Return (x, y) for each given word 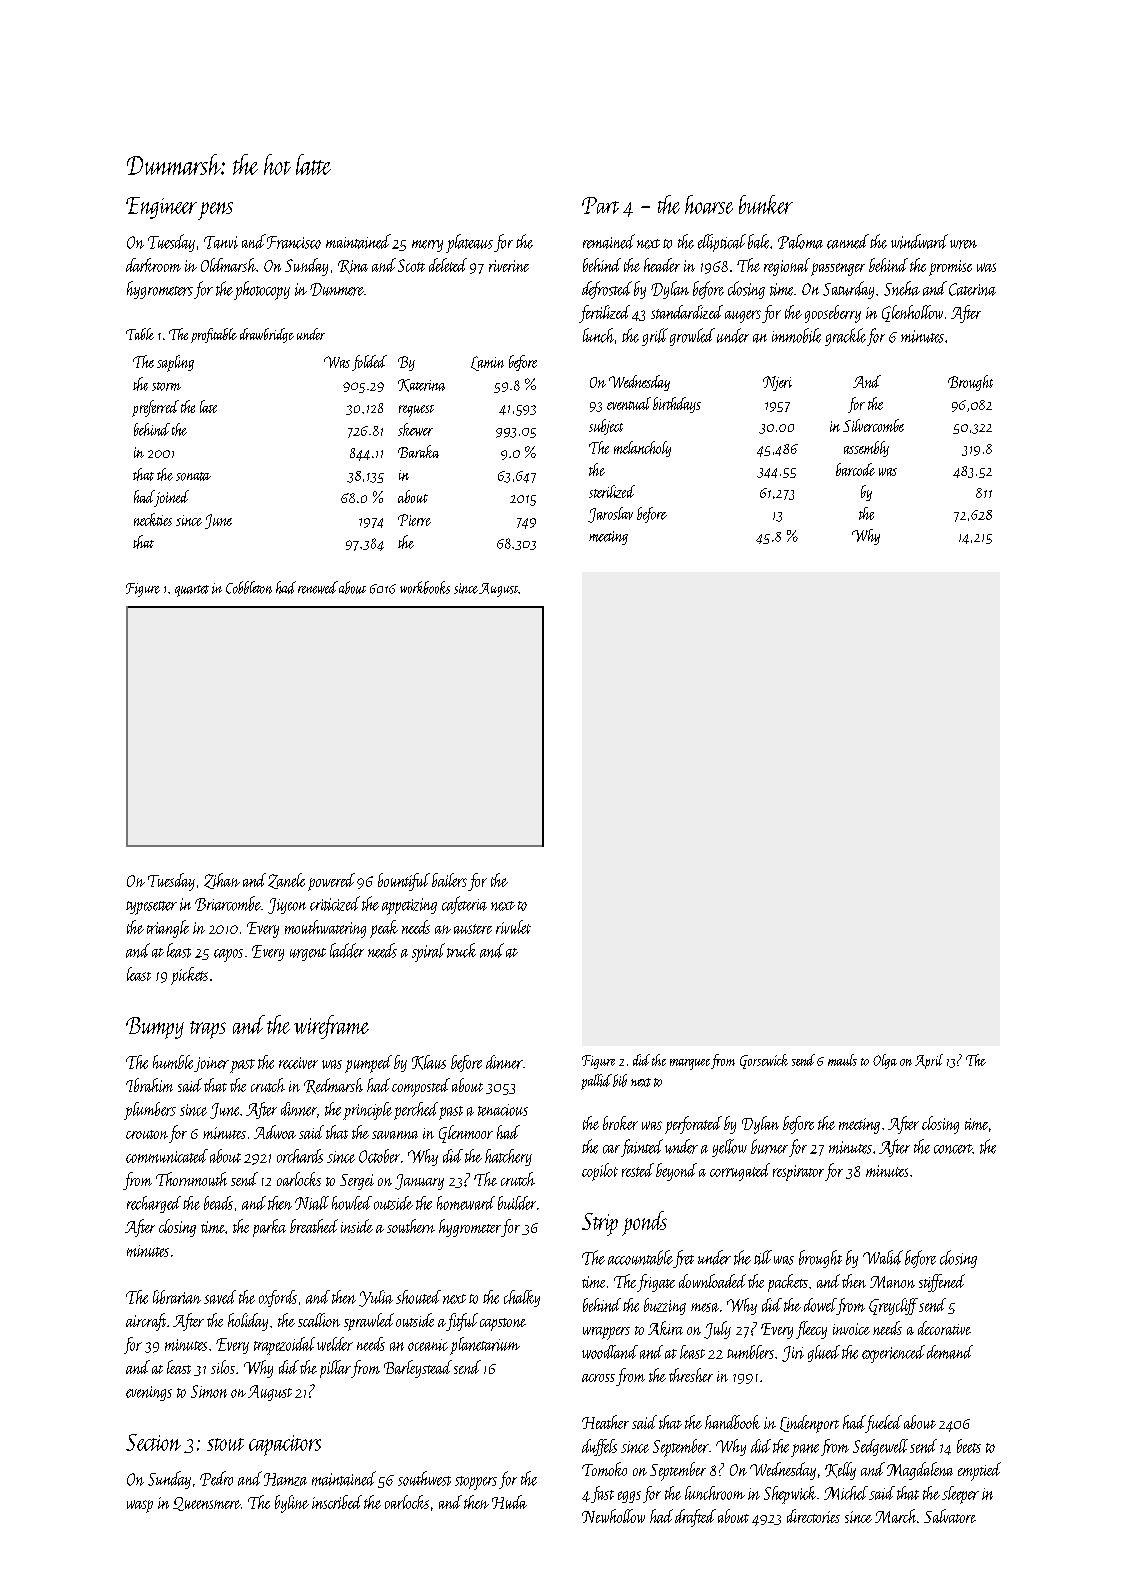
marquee (690, 1064)
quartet (192, 591)
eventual (629, 403)
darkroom (153, 265)
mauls (842, 1060)
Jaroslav (610, 515)
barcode (855, 469)
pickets (189, 976)
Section (153, 1442)
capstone (503, 1324)
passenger (838, 269)
